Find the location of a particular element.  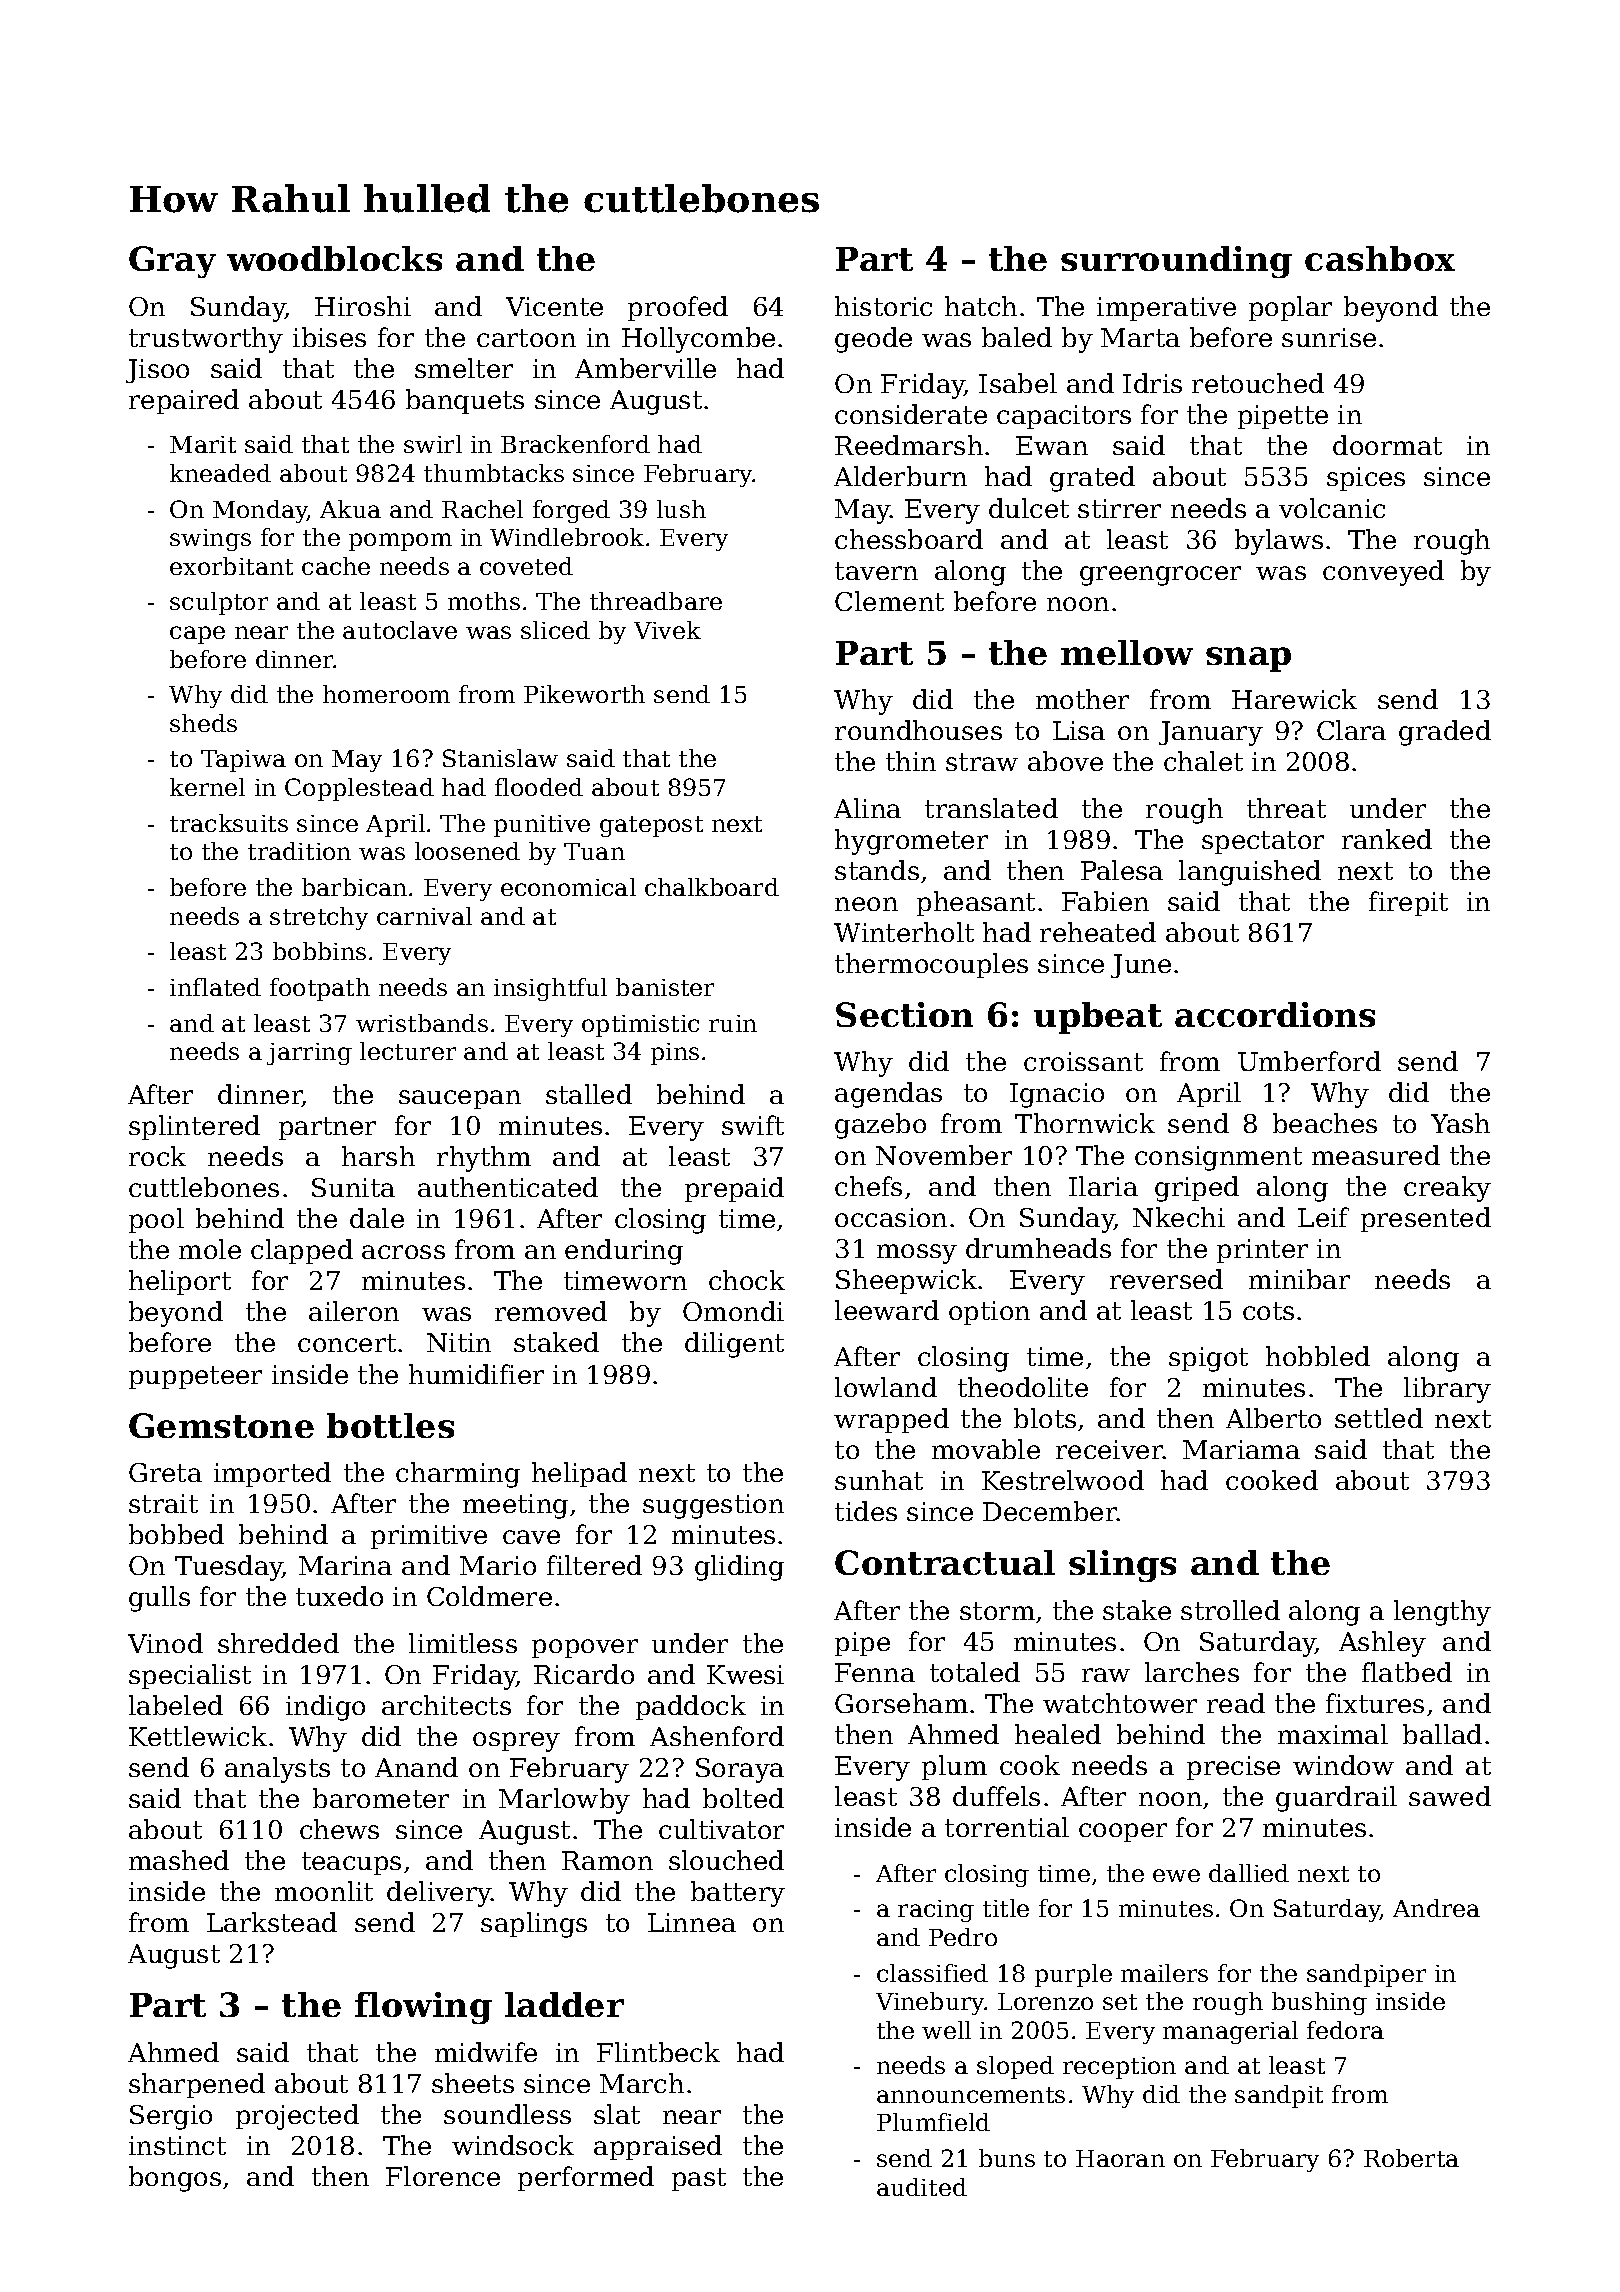

proofed is located at coordinates (678, 308).
